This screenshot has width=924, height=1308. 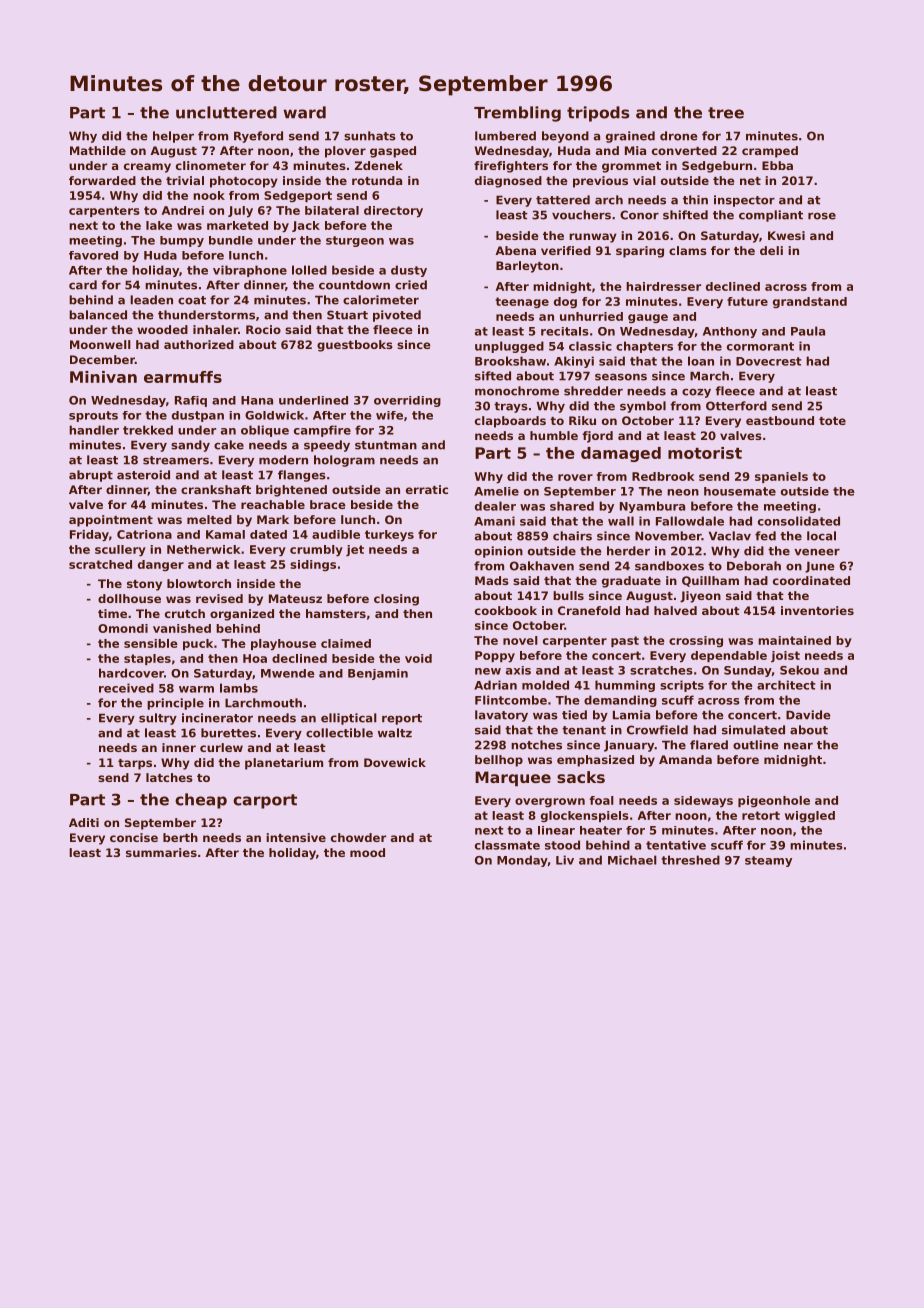 I want to click on tree, so click(x=726, y=113).
